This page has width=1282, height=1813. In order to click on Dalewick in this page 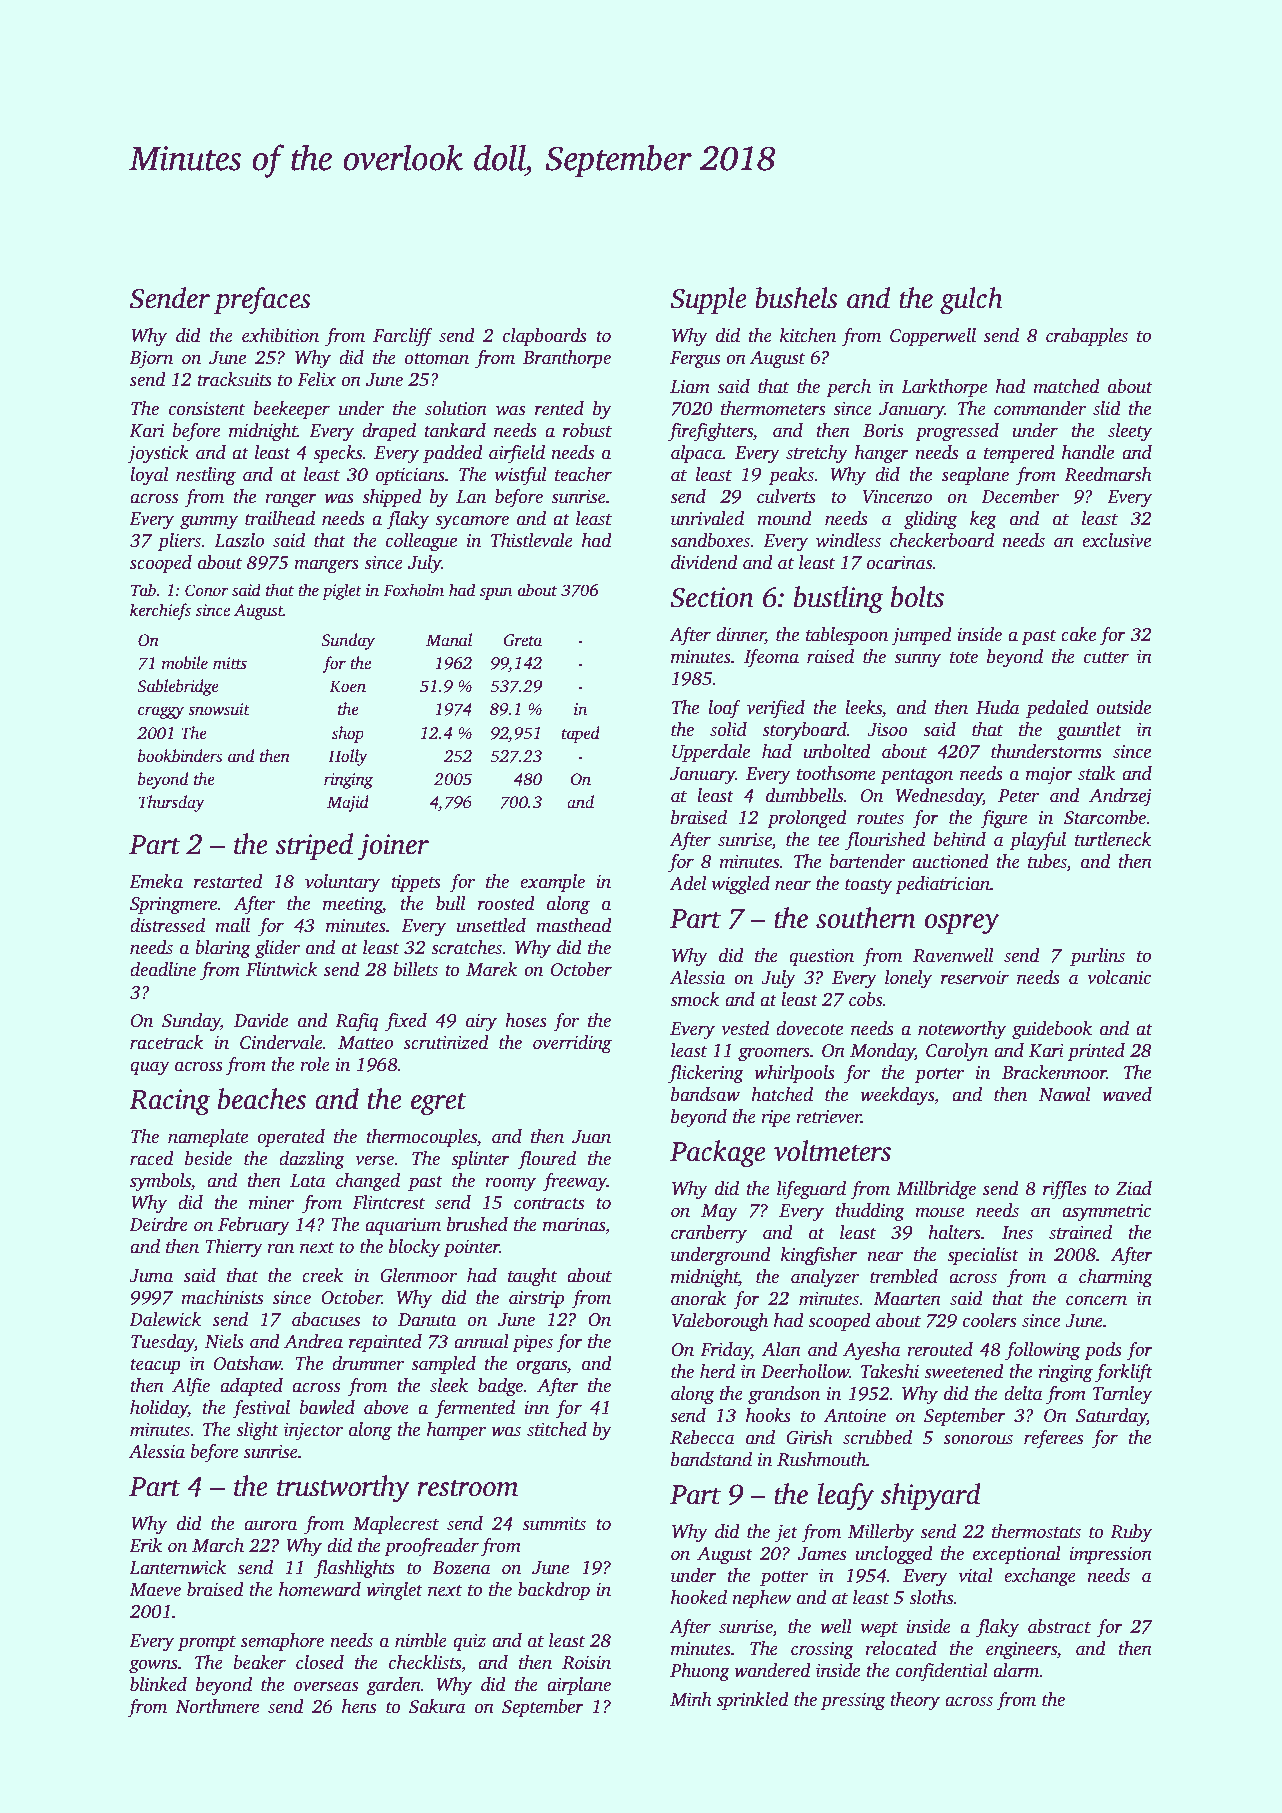, I will do `click(165, 1319)`.
